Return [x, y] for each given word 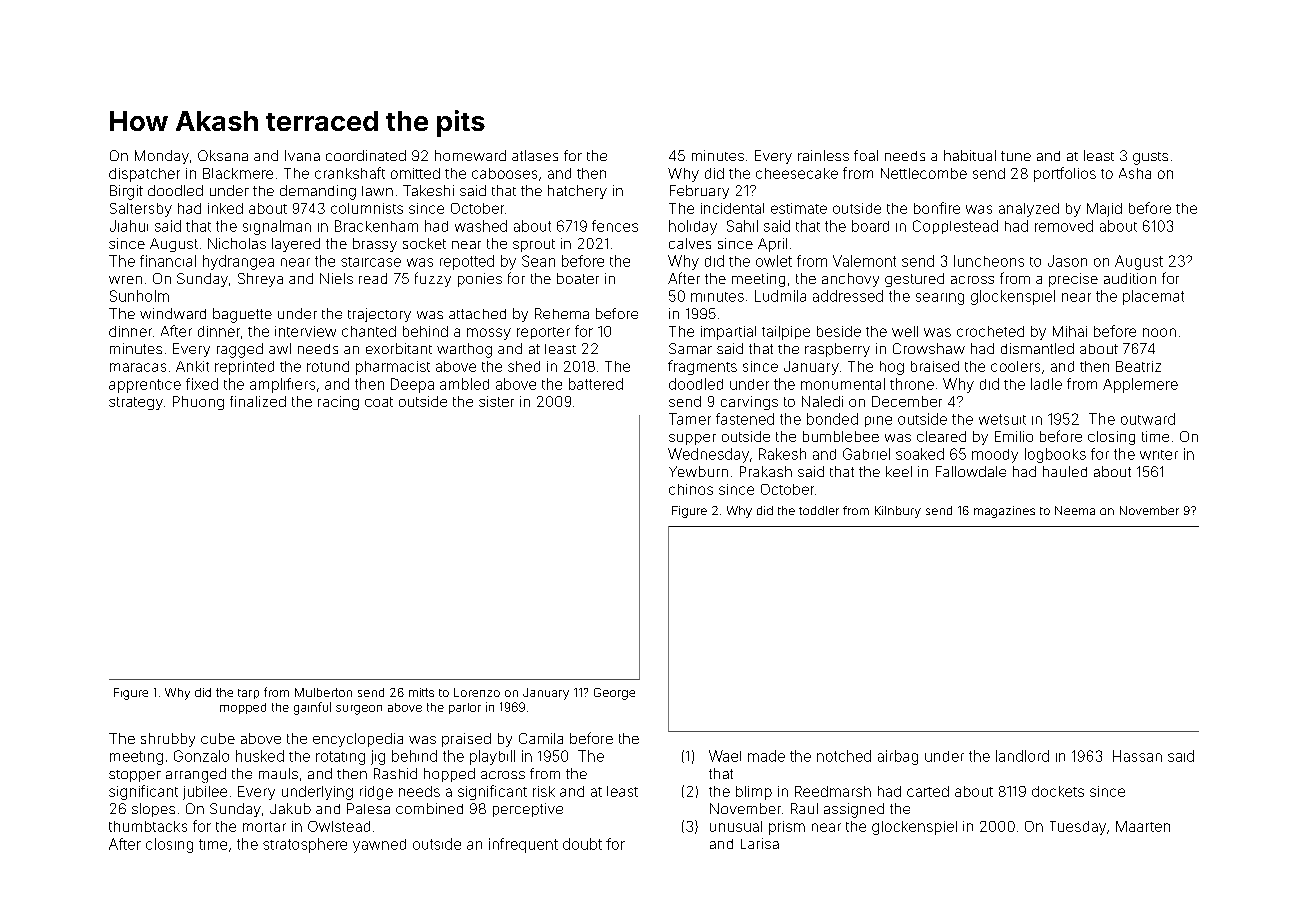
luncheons [989, 261]
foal [866, 155]
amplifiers [282, 385]
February [699, 192]
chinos [691, 489]
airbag [898, 757]
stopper [135, 776]
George [614, 694]
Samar [690, 348]
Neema [1075, 510]
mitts [421, 692]
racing [338, 403]
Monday [162, 157]
